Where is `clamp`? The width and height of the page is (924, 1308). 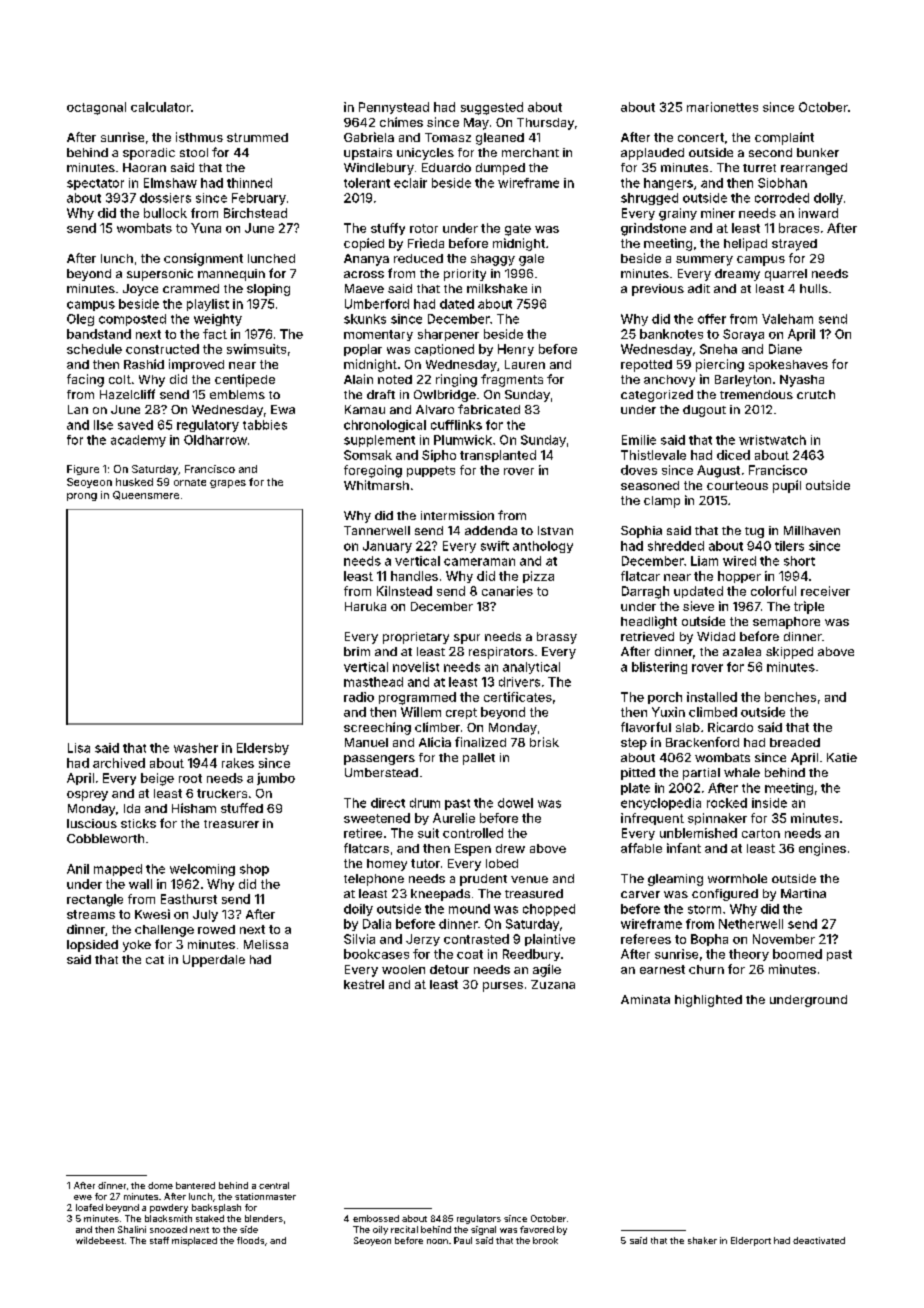 clamp is located at coordinates (662, 502).
